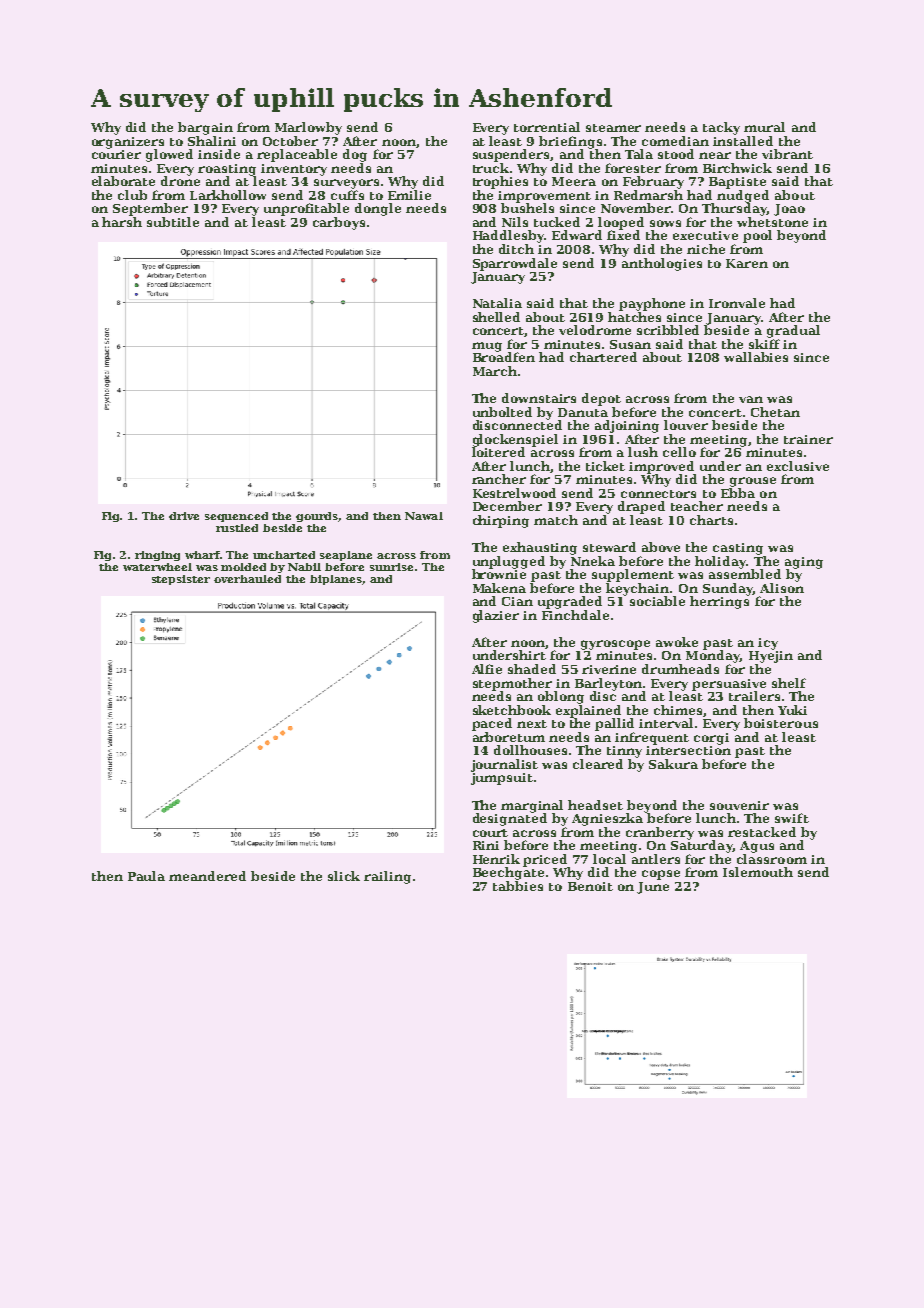  Describe the element at coordinates (336, 580) in the screenshot. I see `biplanes` at that location.
